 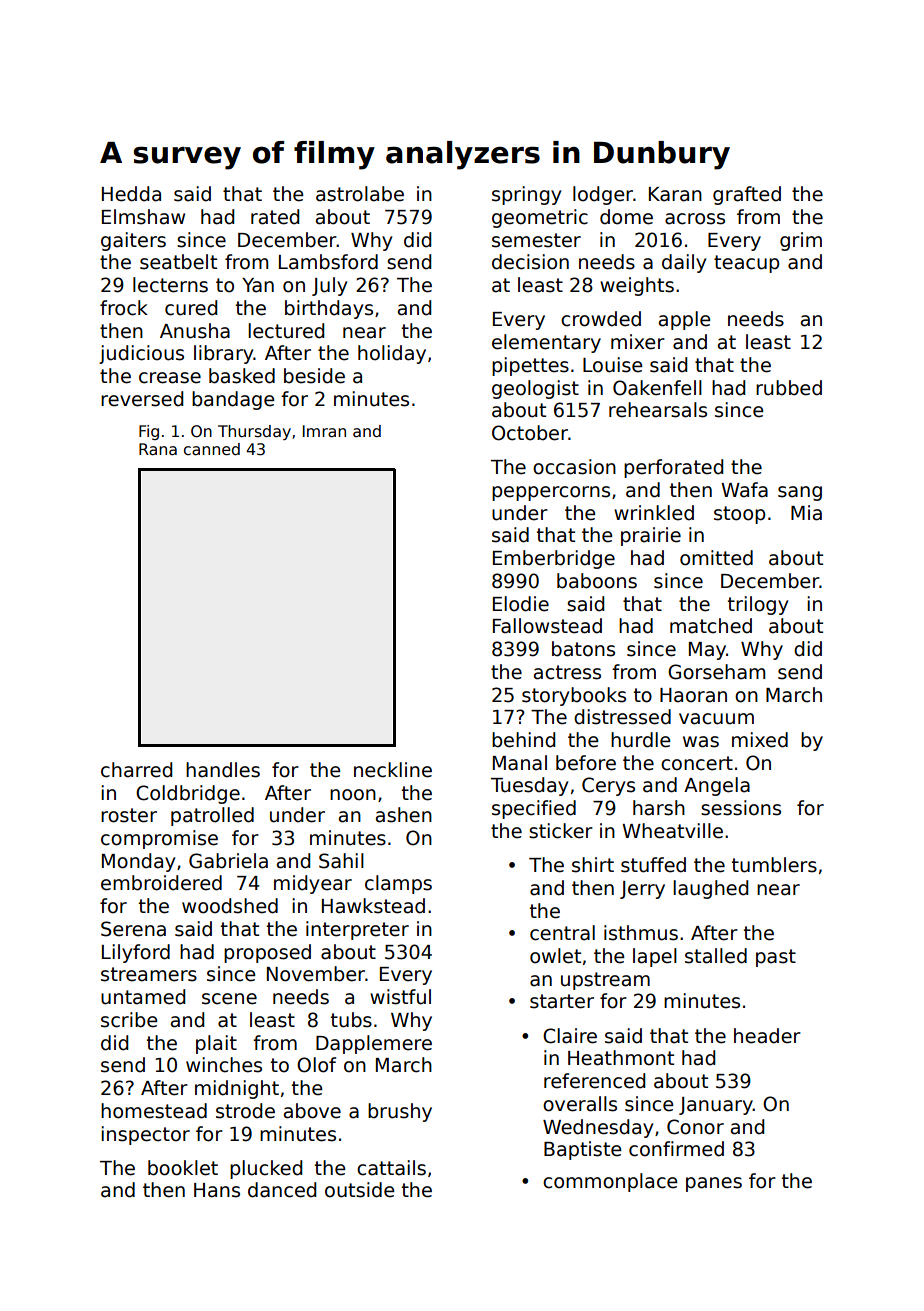 What do you see at coordinates (806, 513) in the document?
I see `Mia` at bounding box center [806, 513].
